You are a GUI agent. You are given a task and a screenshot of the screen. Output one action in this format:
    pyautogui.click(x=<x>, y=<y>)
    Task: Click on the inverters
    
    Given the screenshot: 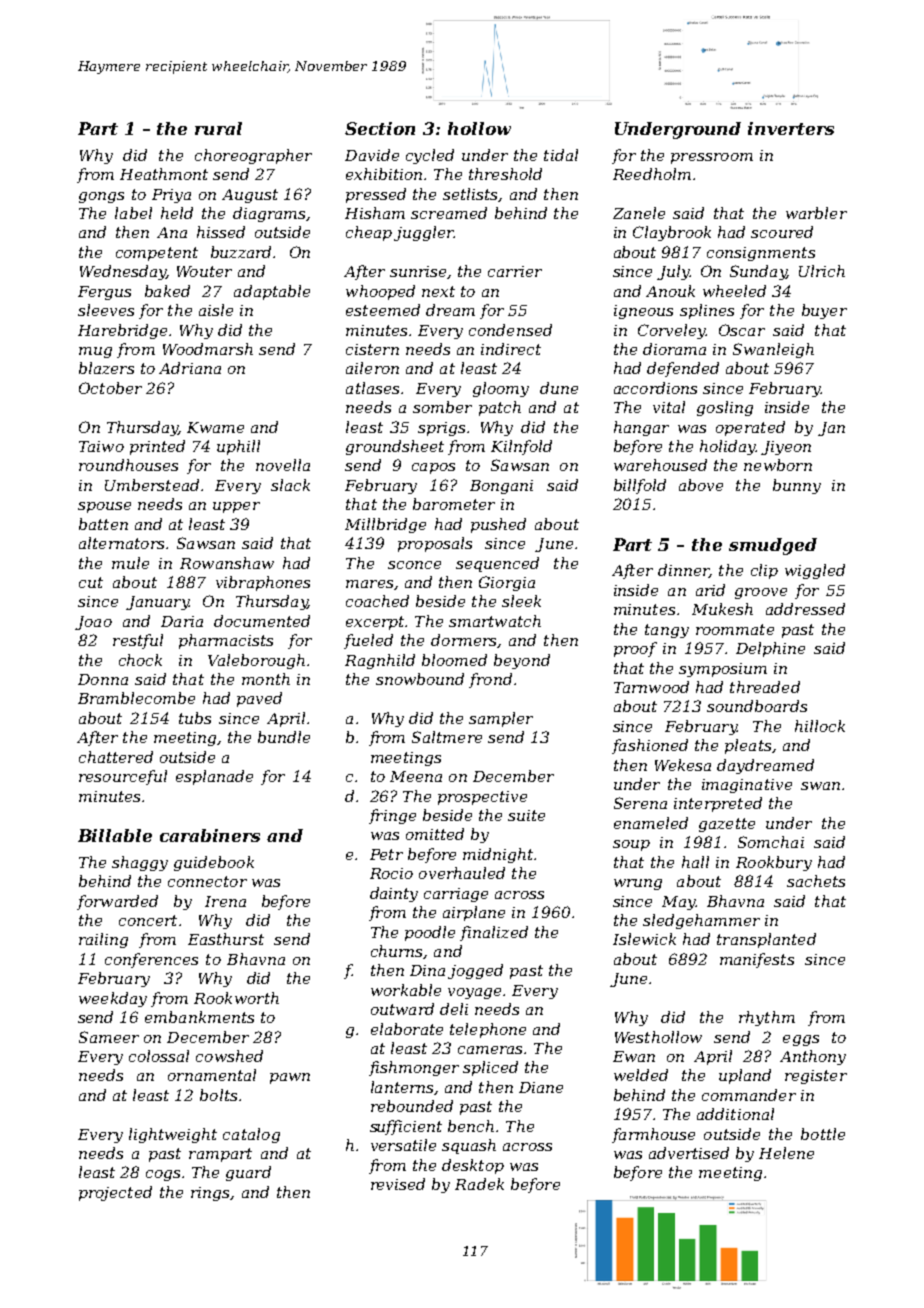 What is the action you would take?
    pyautogui.click(x=791, y=128)
